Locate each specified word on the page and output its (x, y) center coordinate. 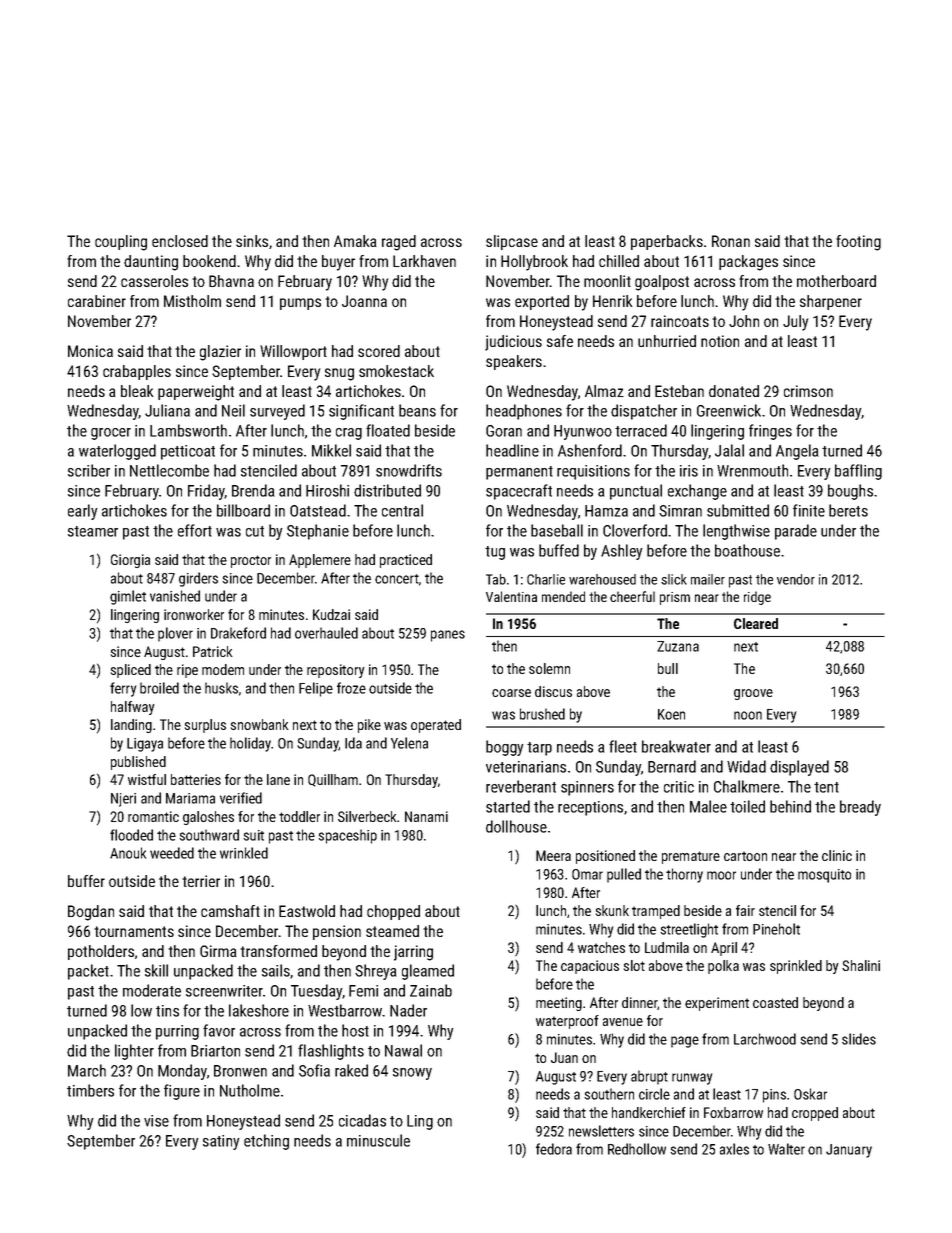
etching (266, 1142)
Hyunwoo (583, 432)
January (849, 1151)
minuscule (378, 1140)
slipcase (512, 242)
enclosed (180, 241)
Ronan (731, 241)
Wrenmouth (752, 470)
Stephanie (318, 532)
